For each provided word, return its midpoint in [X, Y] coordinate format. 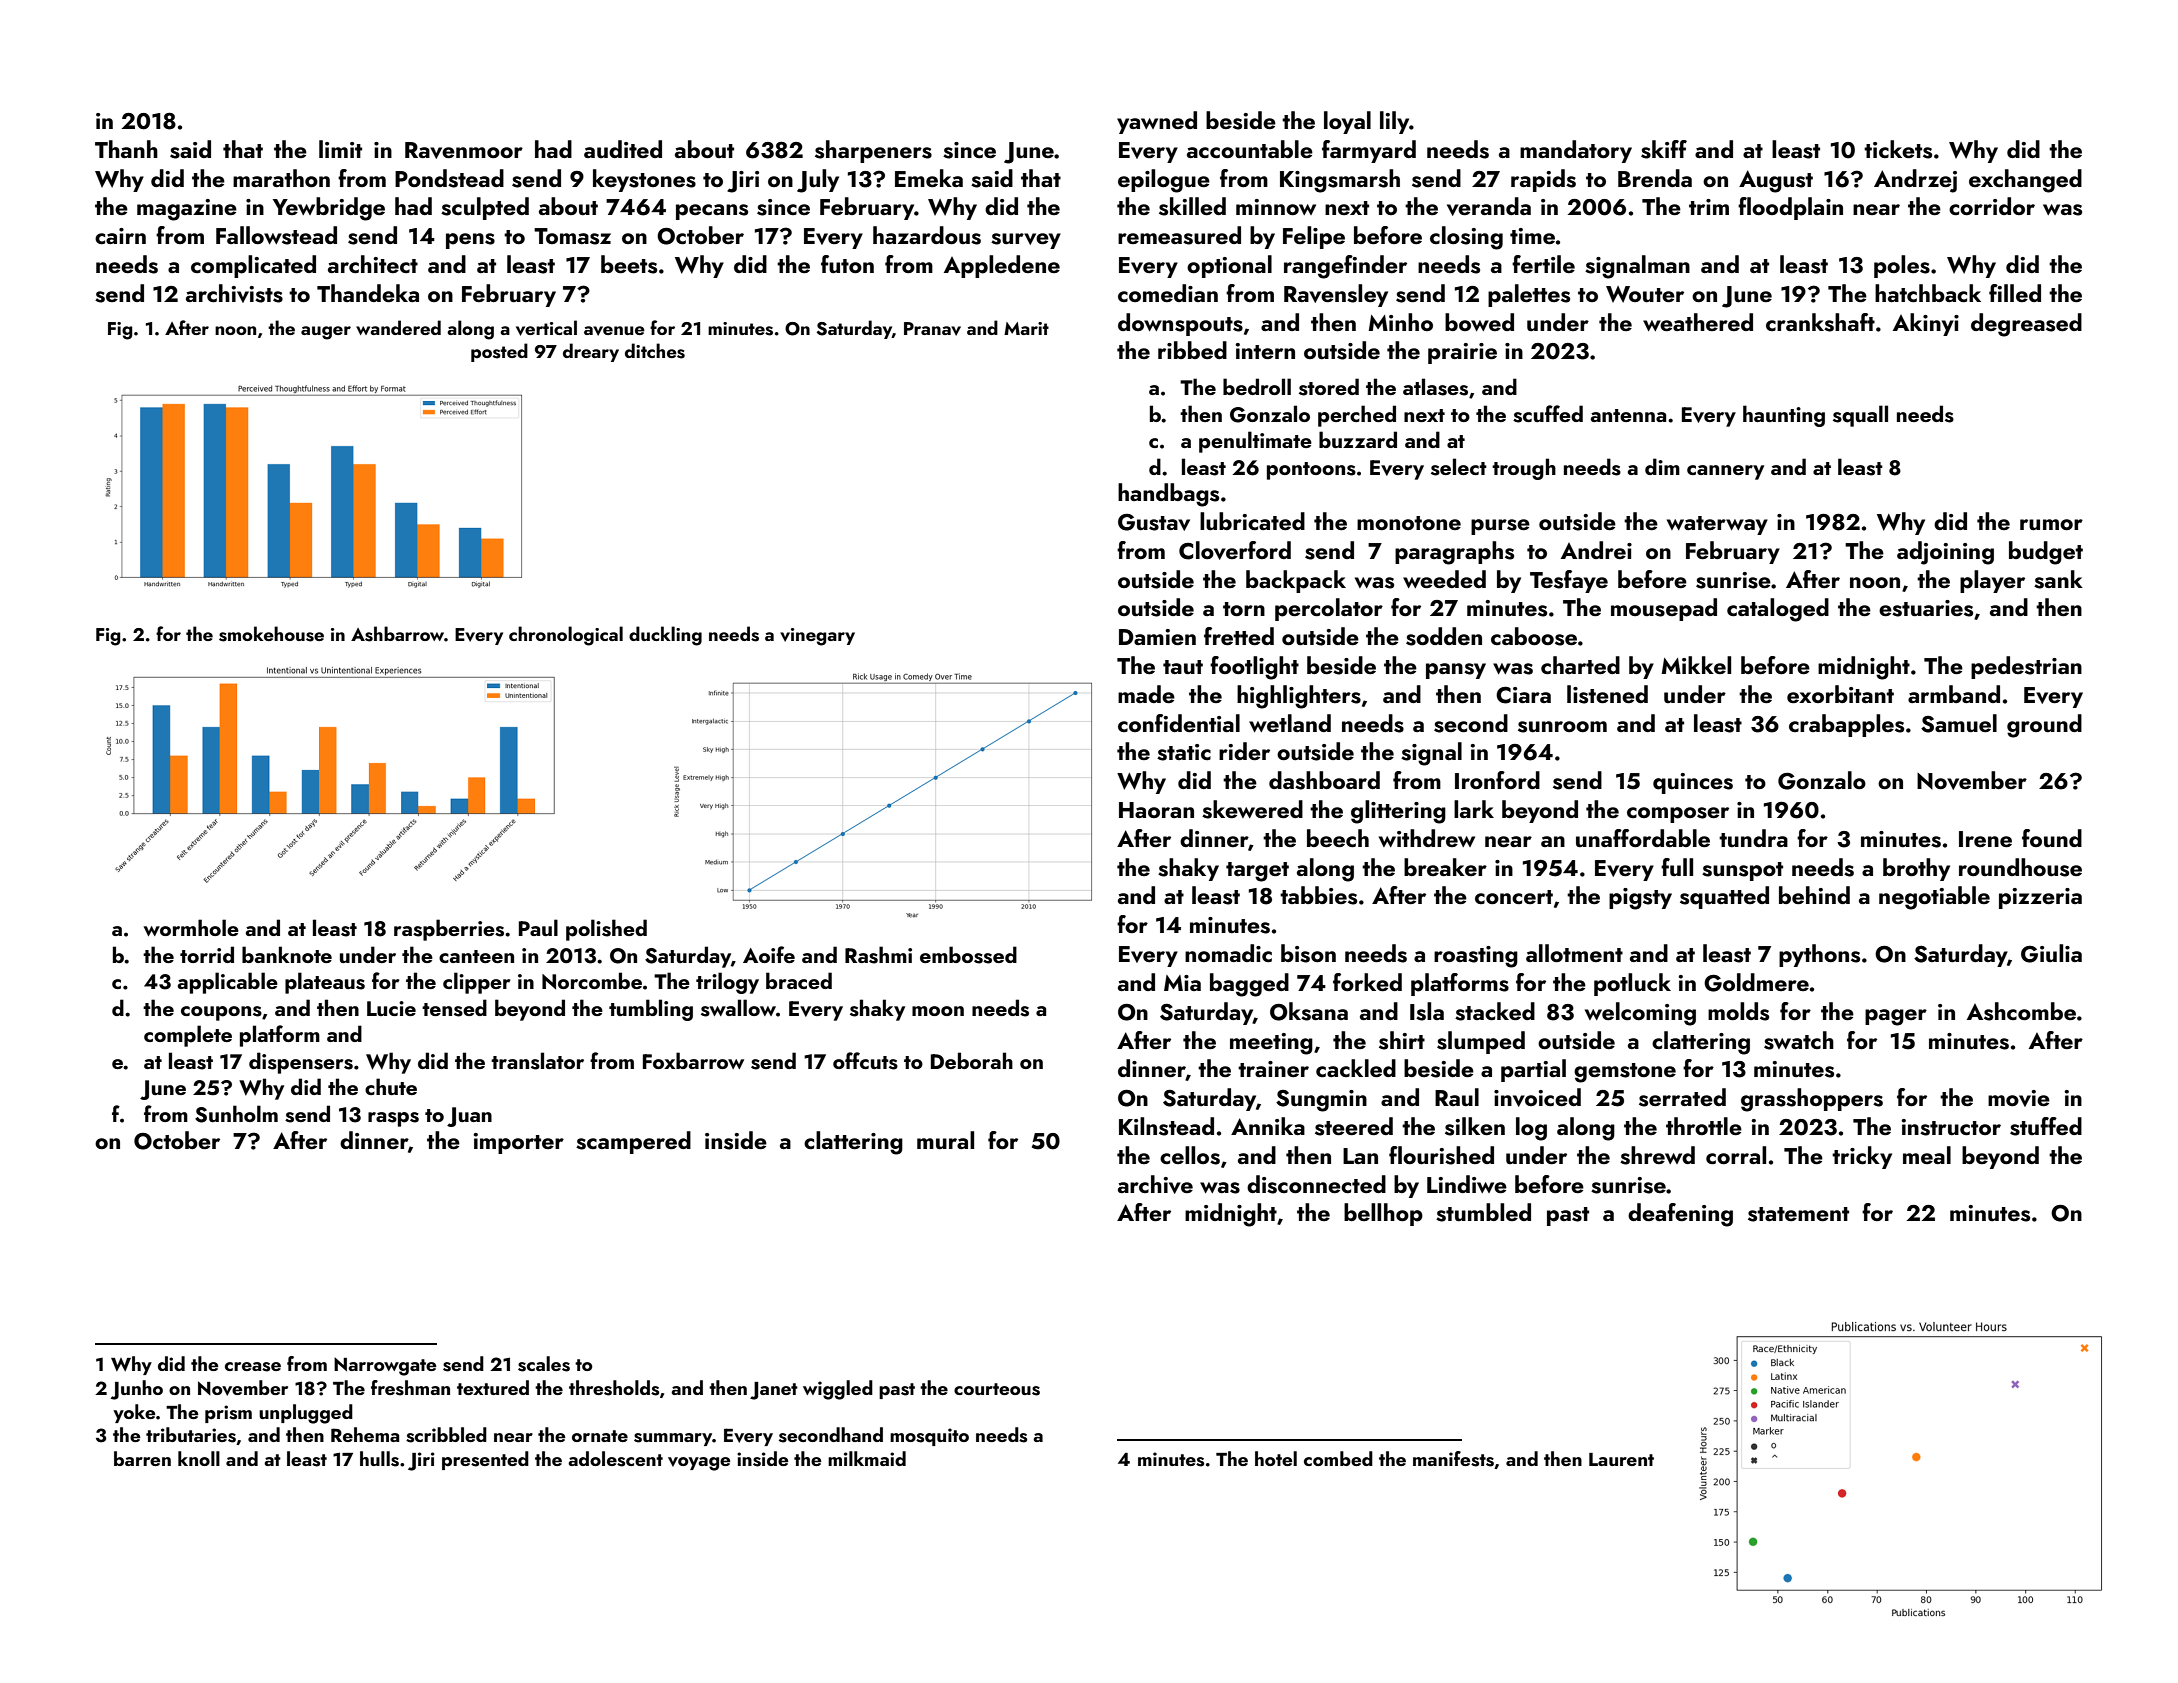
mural [945, 1140]
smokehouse [271, 634]
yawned [1157, 122]
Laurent [1621, 1459]
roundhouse [2020, 867]
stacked [1495, 1011]
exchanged [2025, 181]
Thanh [126, 149]
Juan [469, 1117]
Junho [137, 1390]
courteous [997, 1389]
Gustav [1154, 522]
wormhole [191, 927]
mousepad [1664, 609]
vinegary [817, 637]
